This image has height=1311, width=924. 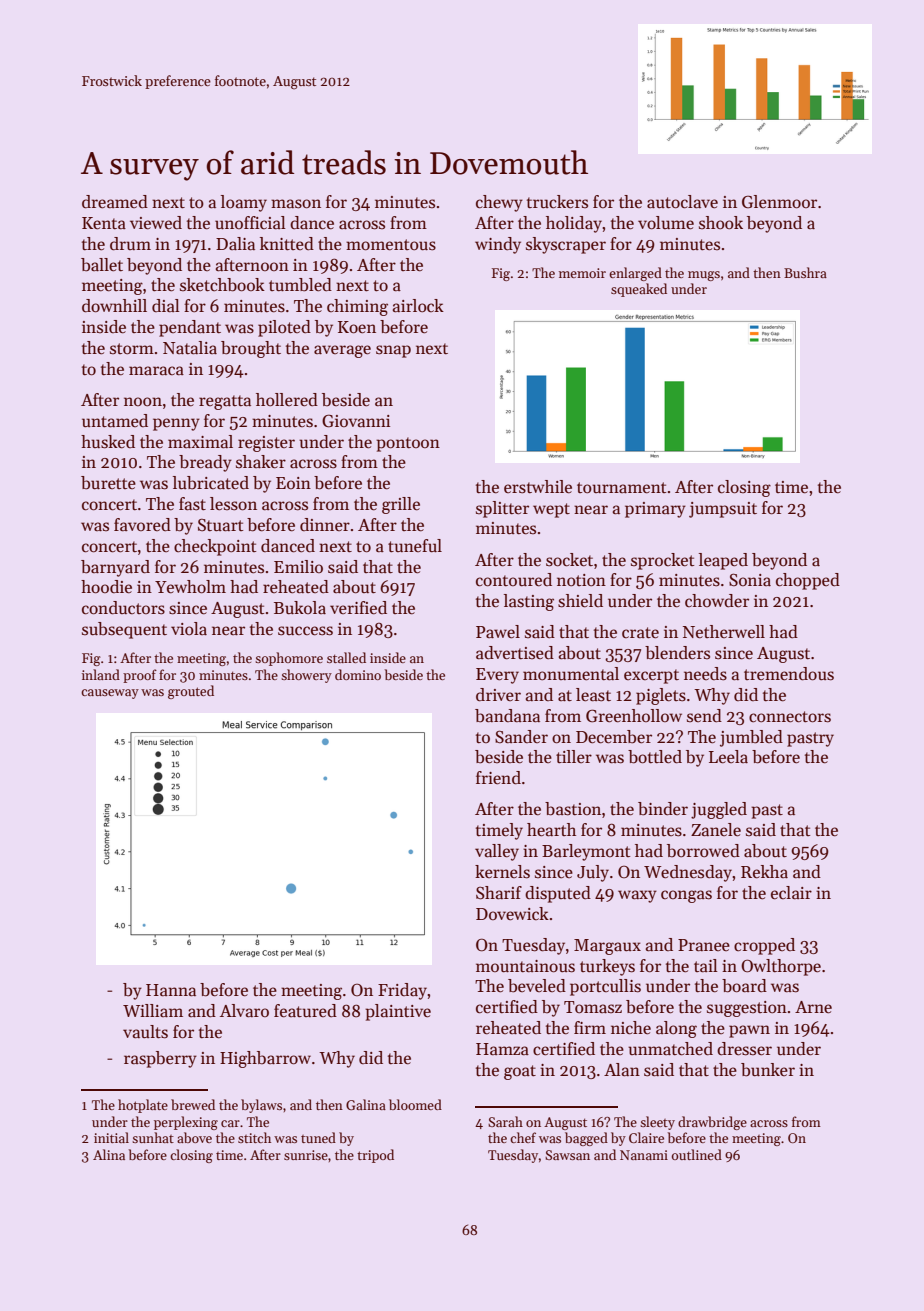 I want to click on sunhat, so click(x=153, y=1137).
